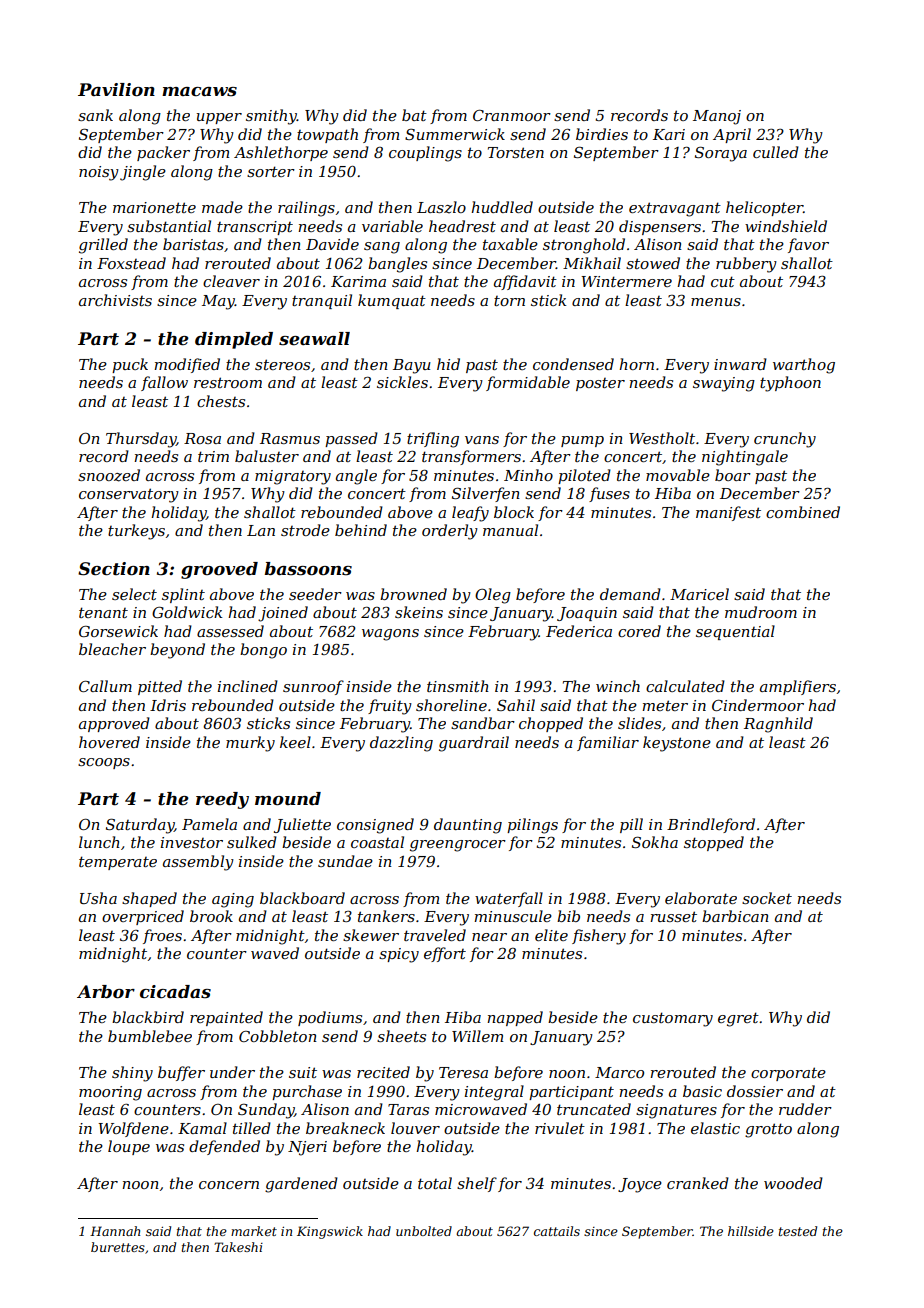 The image size is (924, 1308). Describe the element at coordinates (255, 228) in the document. I see `transcript` at that location.
